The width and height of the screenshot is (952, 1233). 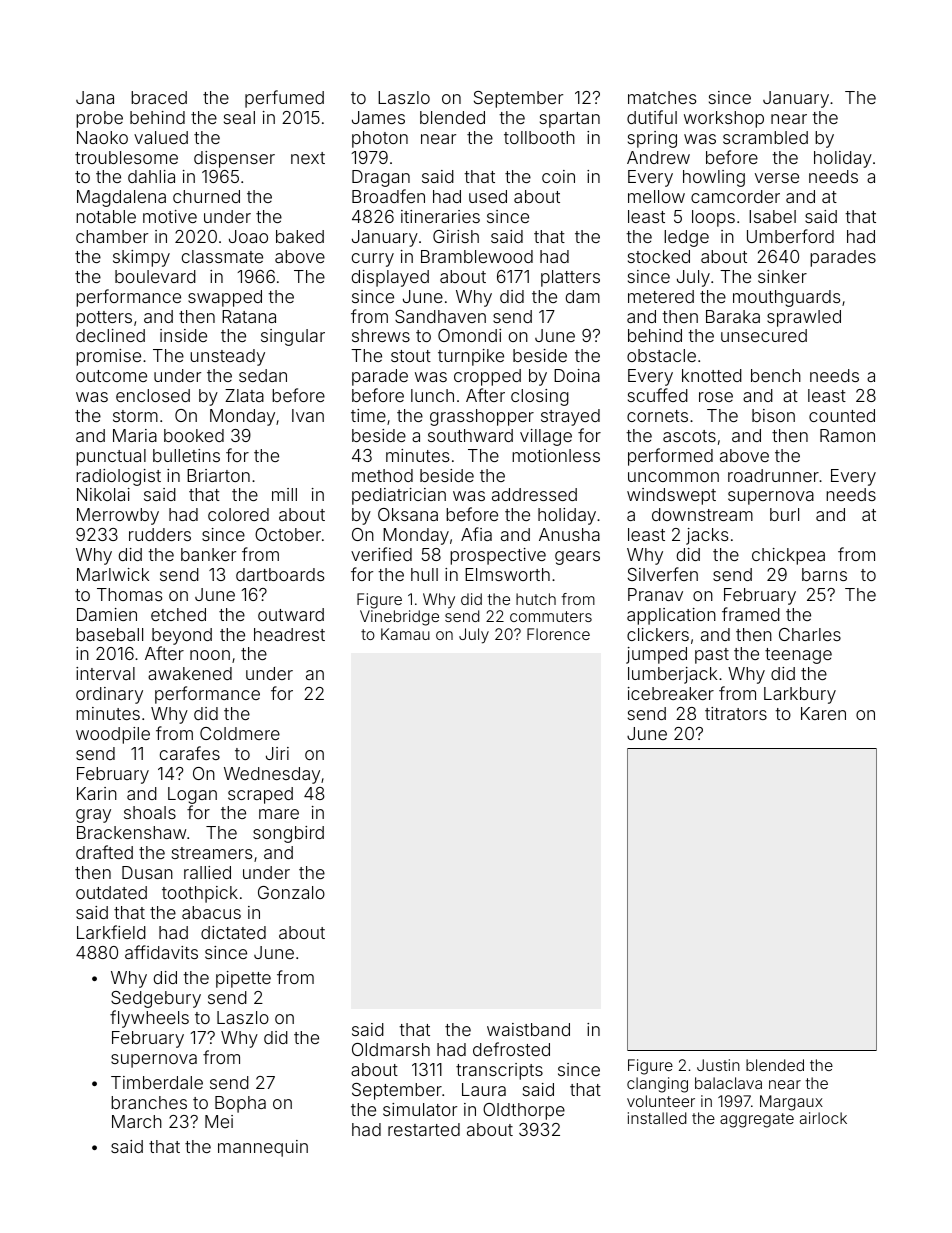 What do you see at coordinates (736, 713) in the screenshot?
I see `titrators` at bounding box center [736, 713].
